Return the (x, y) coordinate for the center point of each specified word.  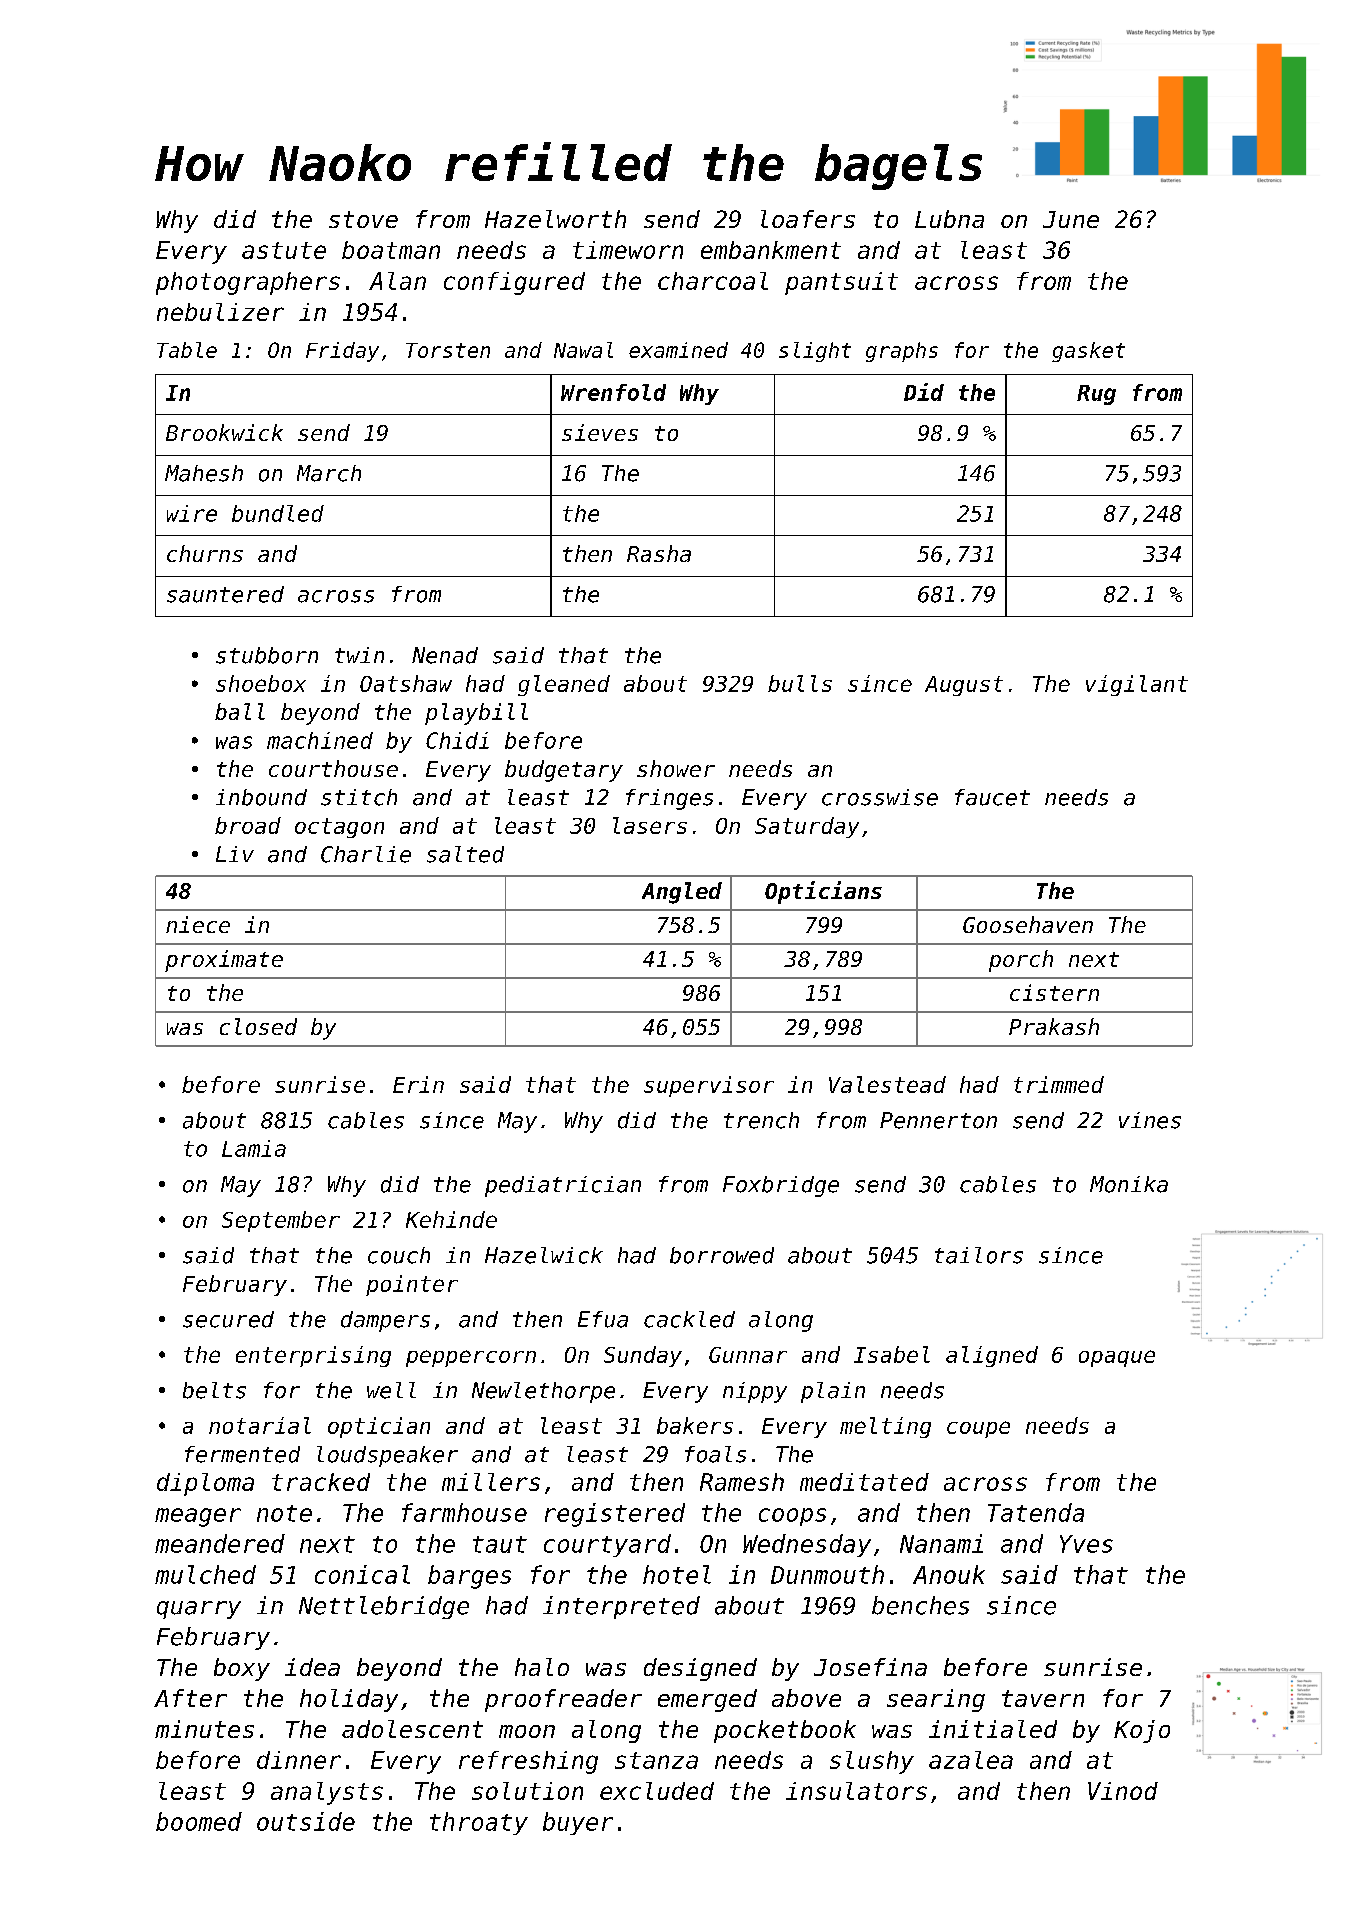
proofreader (563, 1700)
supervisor (709, 1086)
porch (1021, 961)
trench (761, 1120)
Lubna (949, 219)
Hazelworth (555, 219)
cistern (1054, 992)
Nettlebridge (384, 1607)
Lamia (254, 1148)
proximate (224, 961)
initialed (993, 1729)
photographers (248, 283)
